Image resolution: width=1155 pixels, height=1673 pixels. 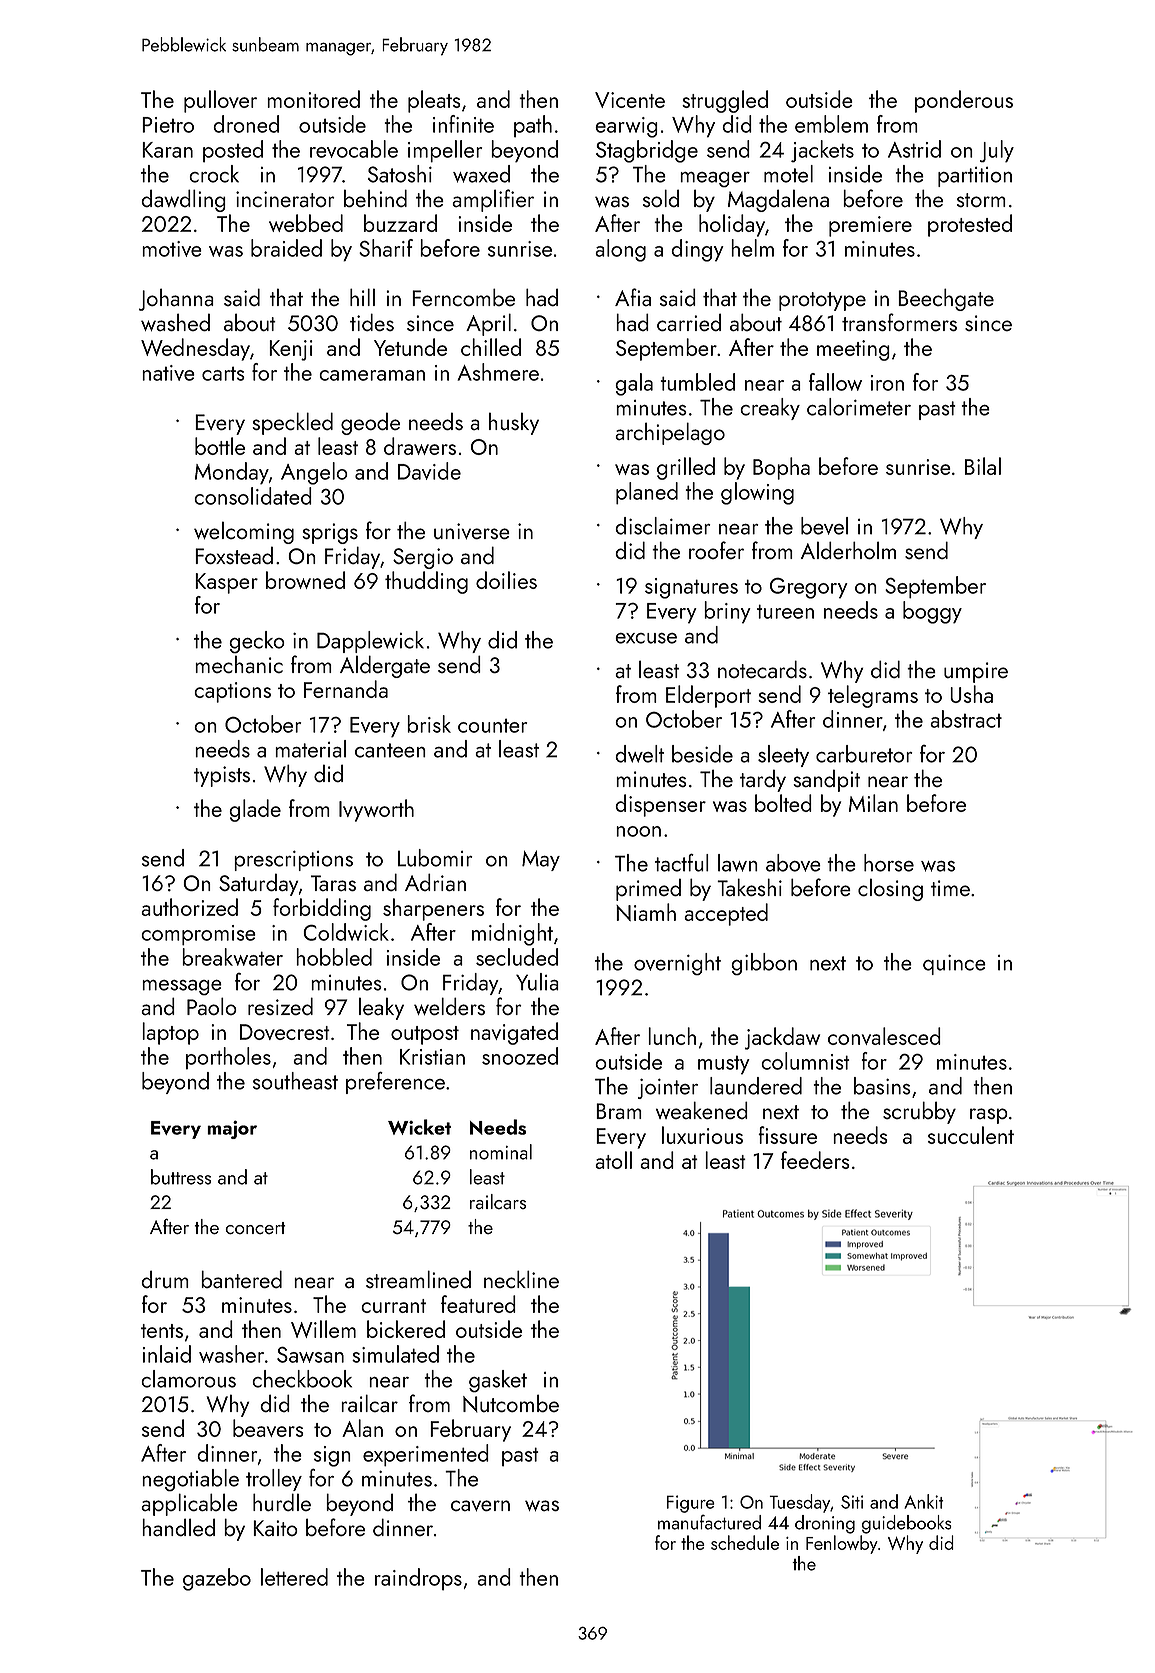 What do you see at coordinates (870, 226) in the screenshot?
I see `premiere` at bounding box center [870, 226].
